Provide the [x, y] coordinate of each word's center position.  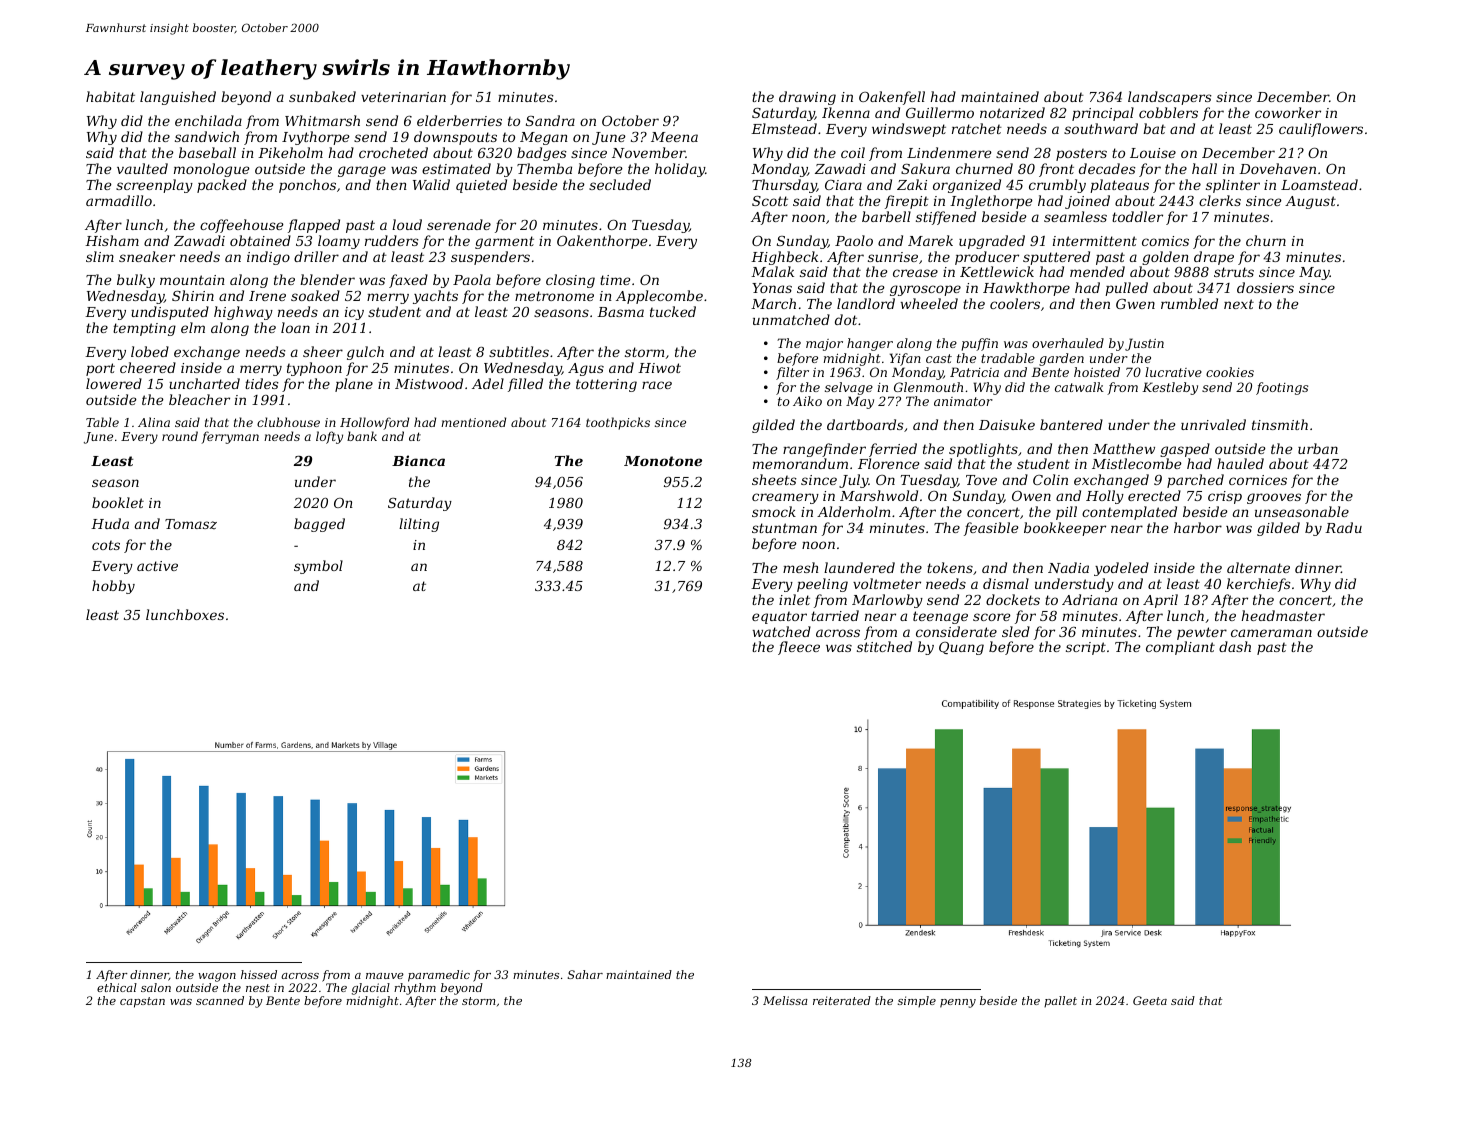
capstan [142, 1002]
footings [1282, 388]
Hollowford [374, 423]
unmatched [791, 319]
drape [1214, 258]
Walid [431, 184]
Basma [620, 312]
